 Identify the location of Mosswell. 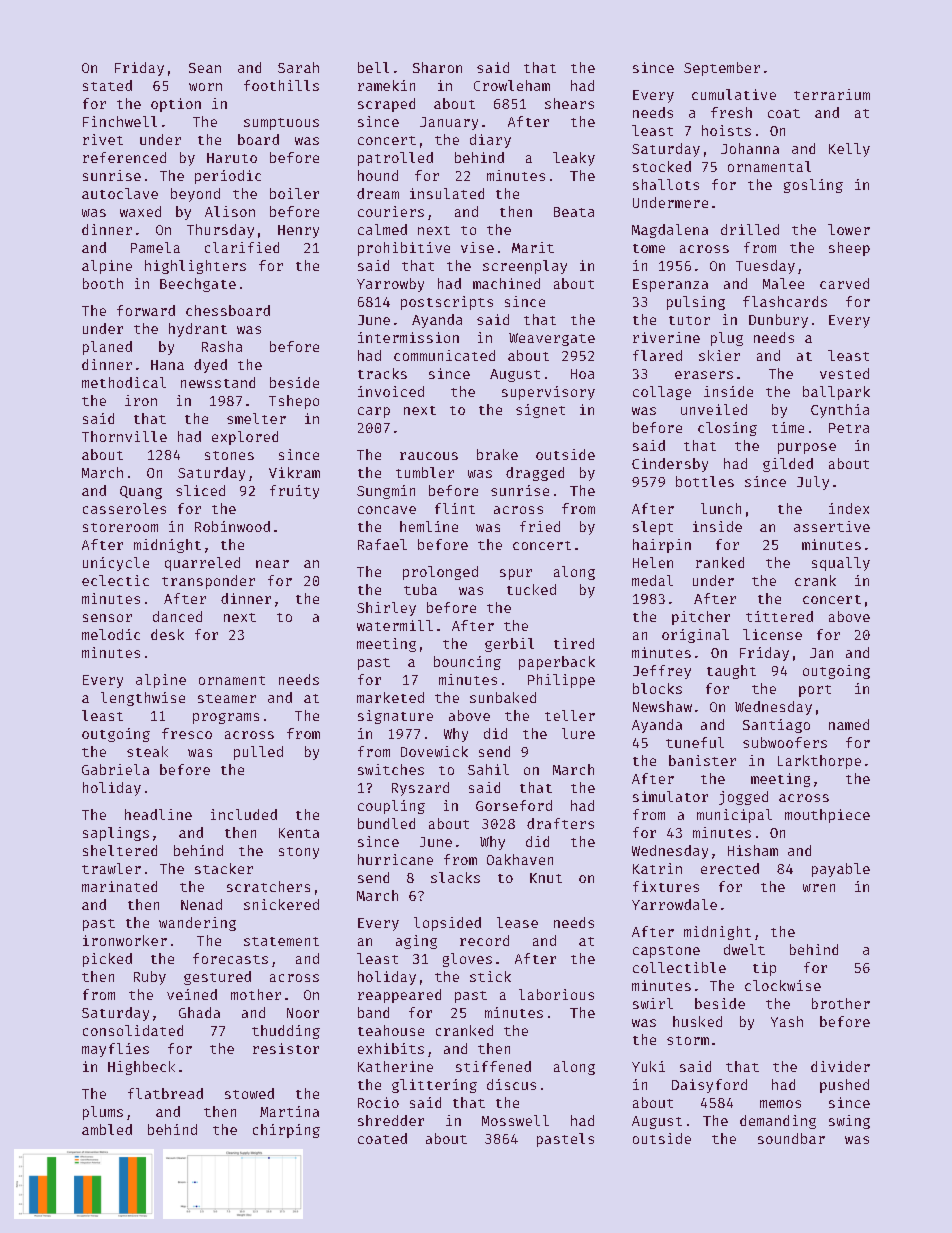
(515, 1120).
